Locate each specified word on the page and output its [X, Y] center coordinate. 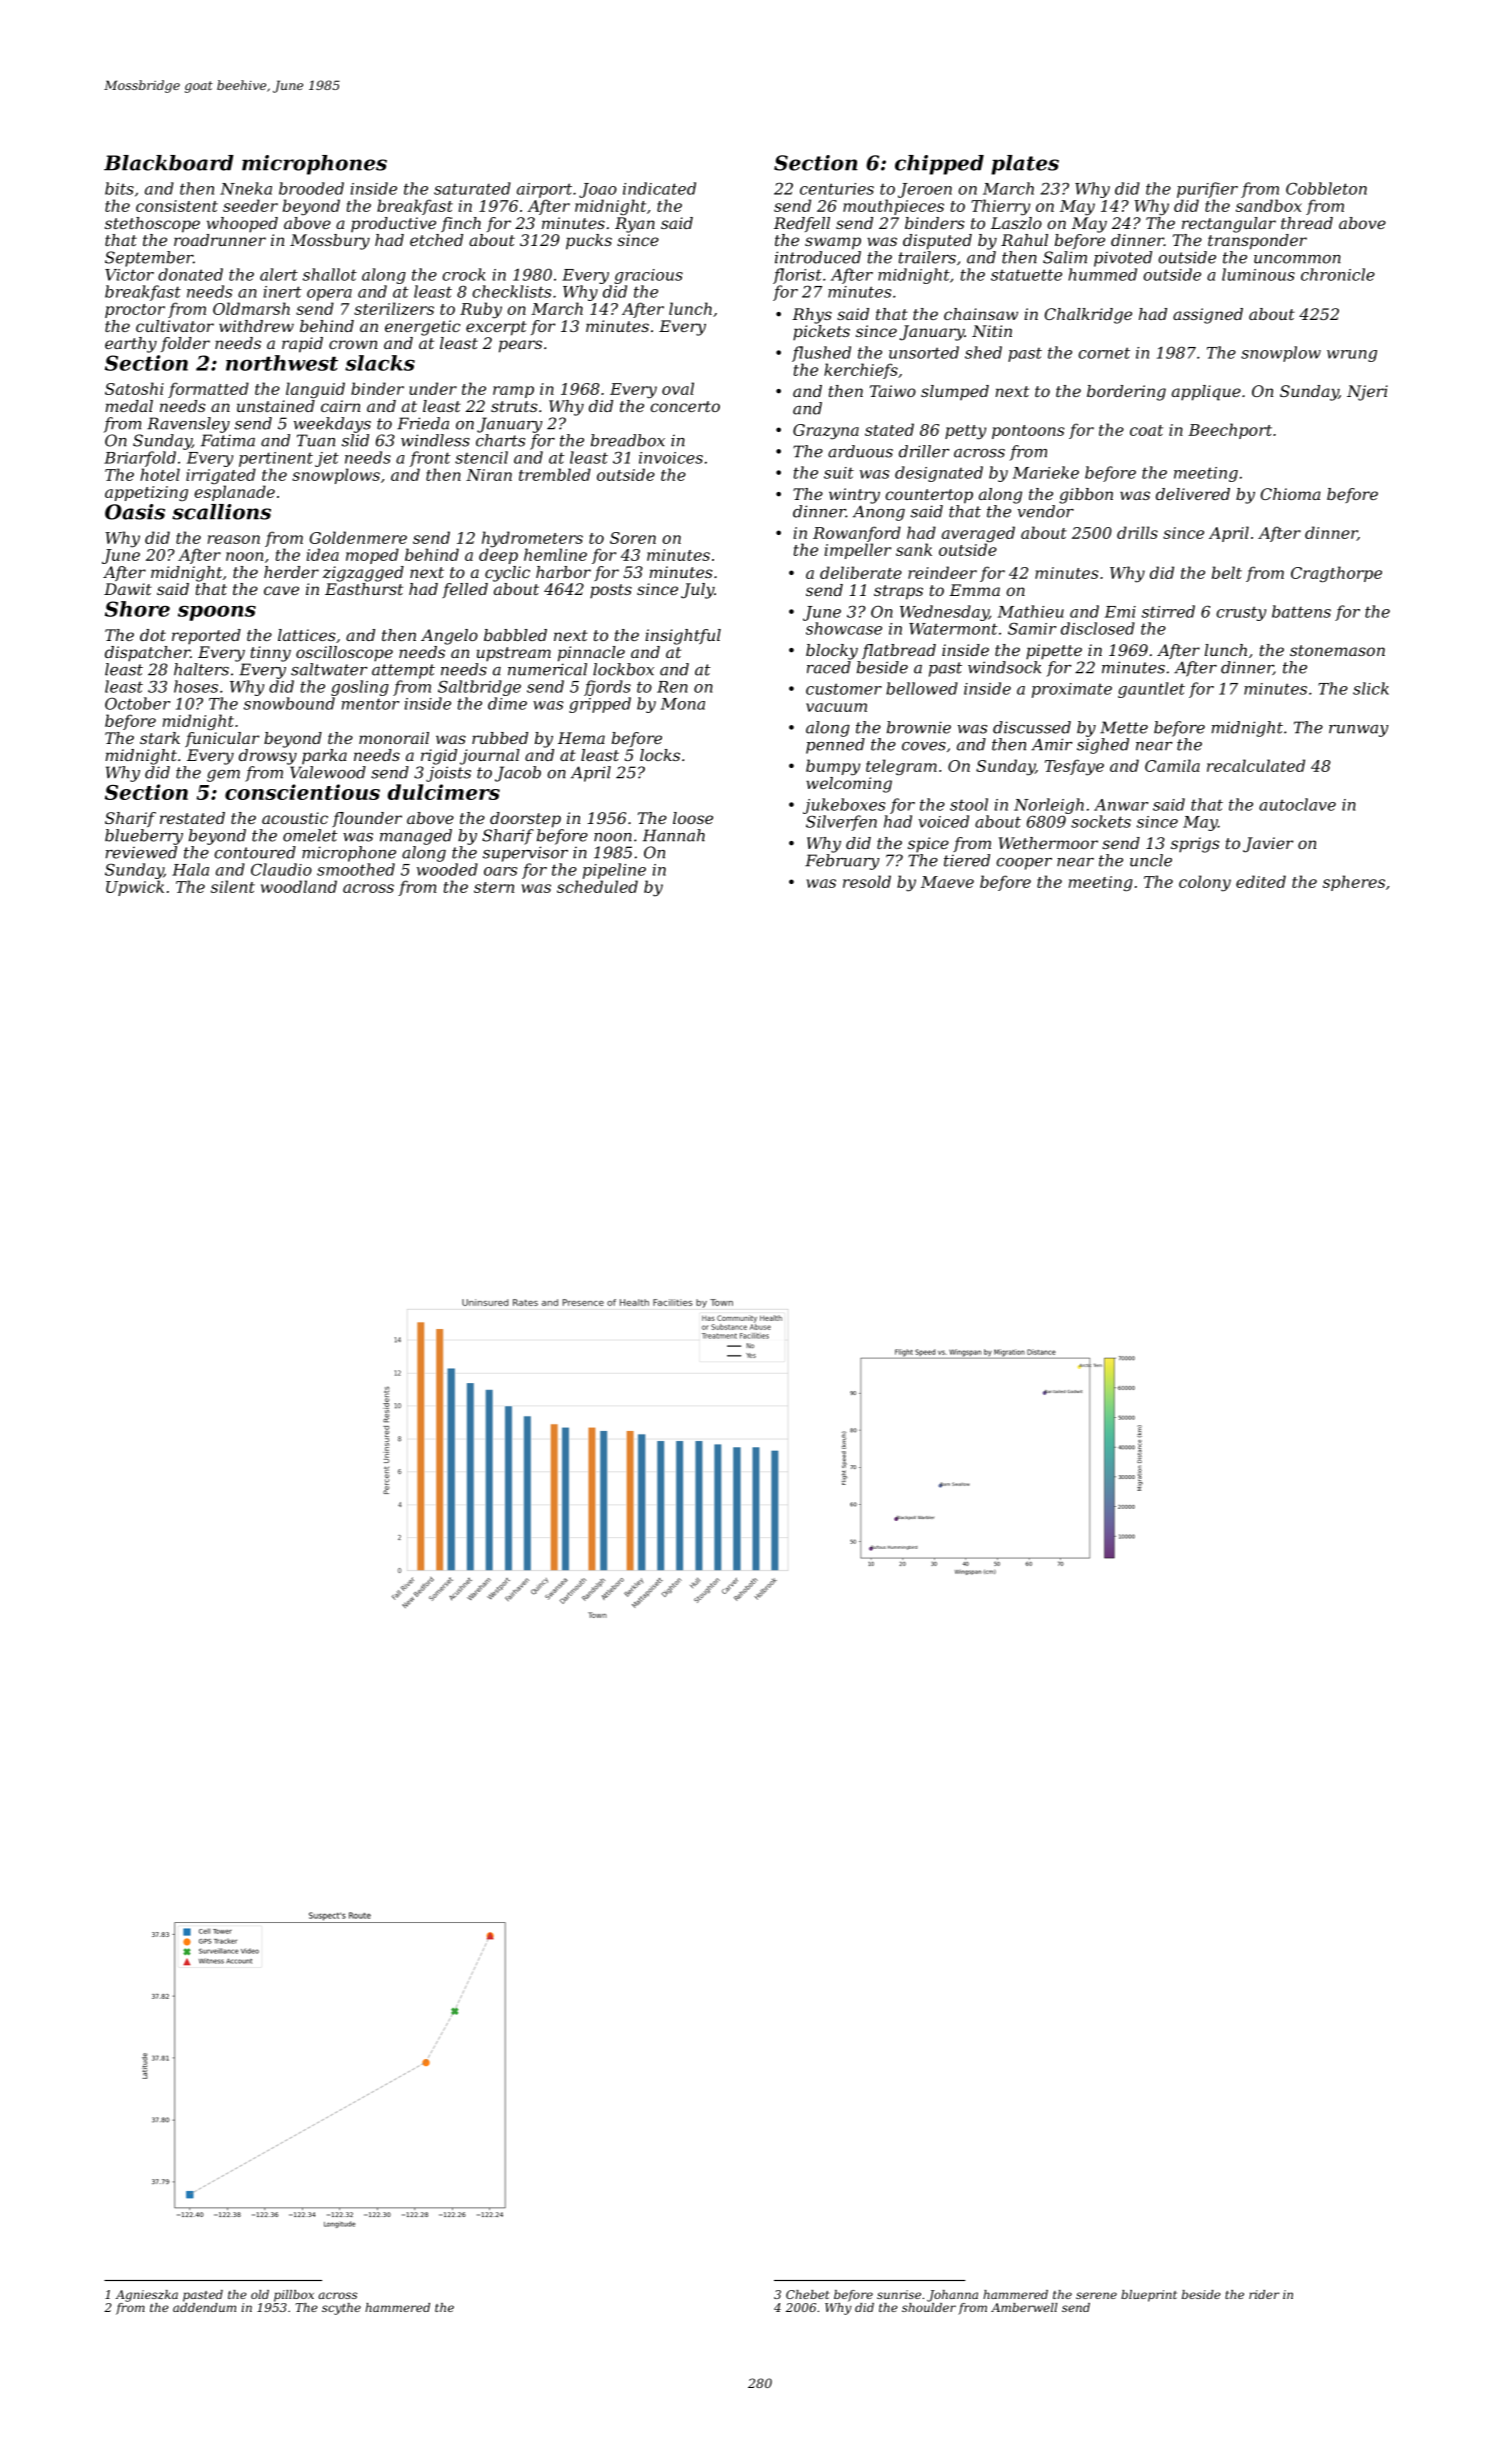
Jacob [518, 774]
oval [678, 388]
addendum [204, 2307]
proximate [1072, 690]
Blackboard [169, 163]
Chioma [1291, 494]
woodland [299, 886]
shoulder [929, 2307]
